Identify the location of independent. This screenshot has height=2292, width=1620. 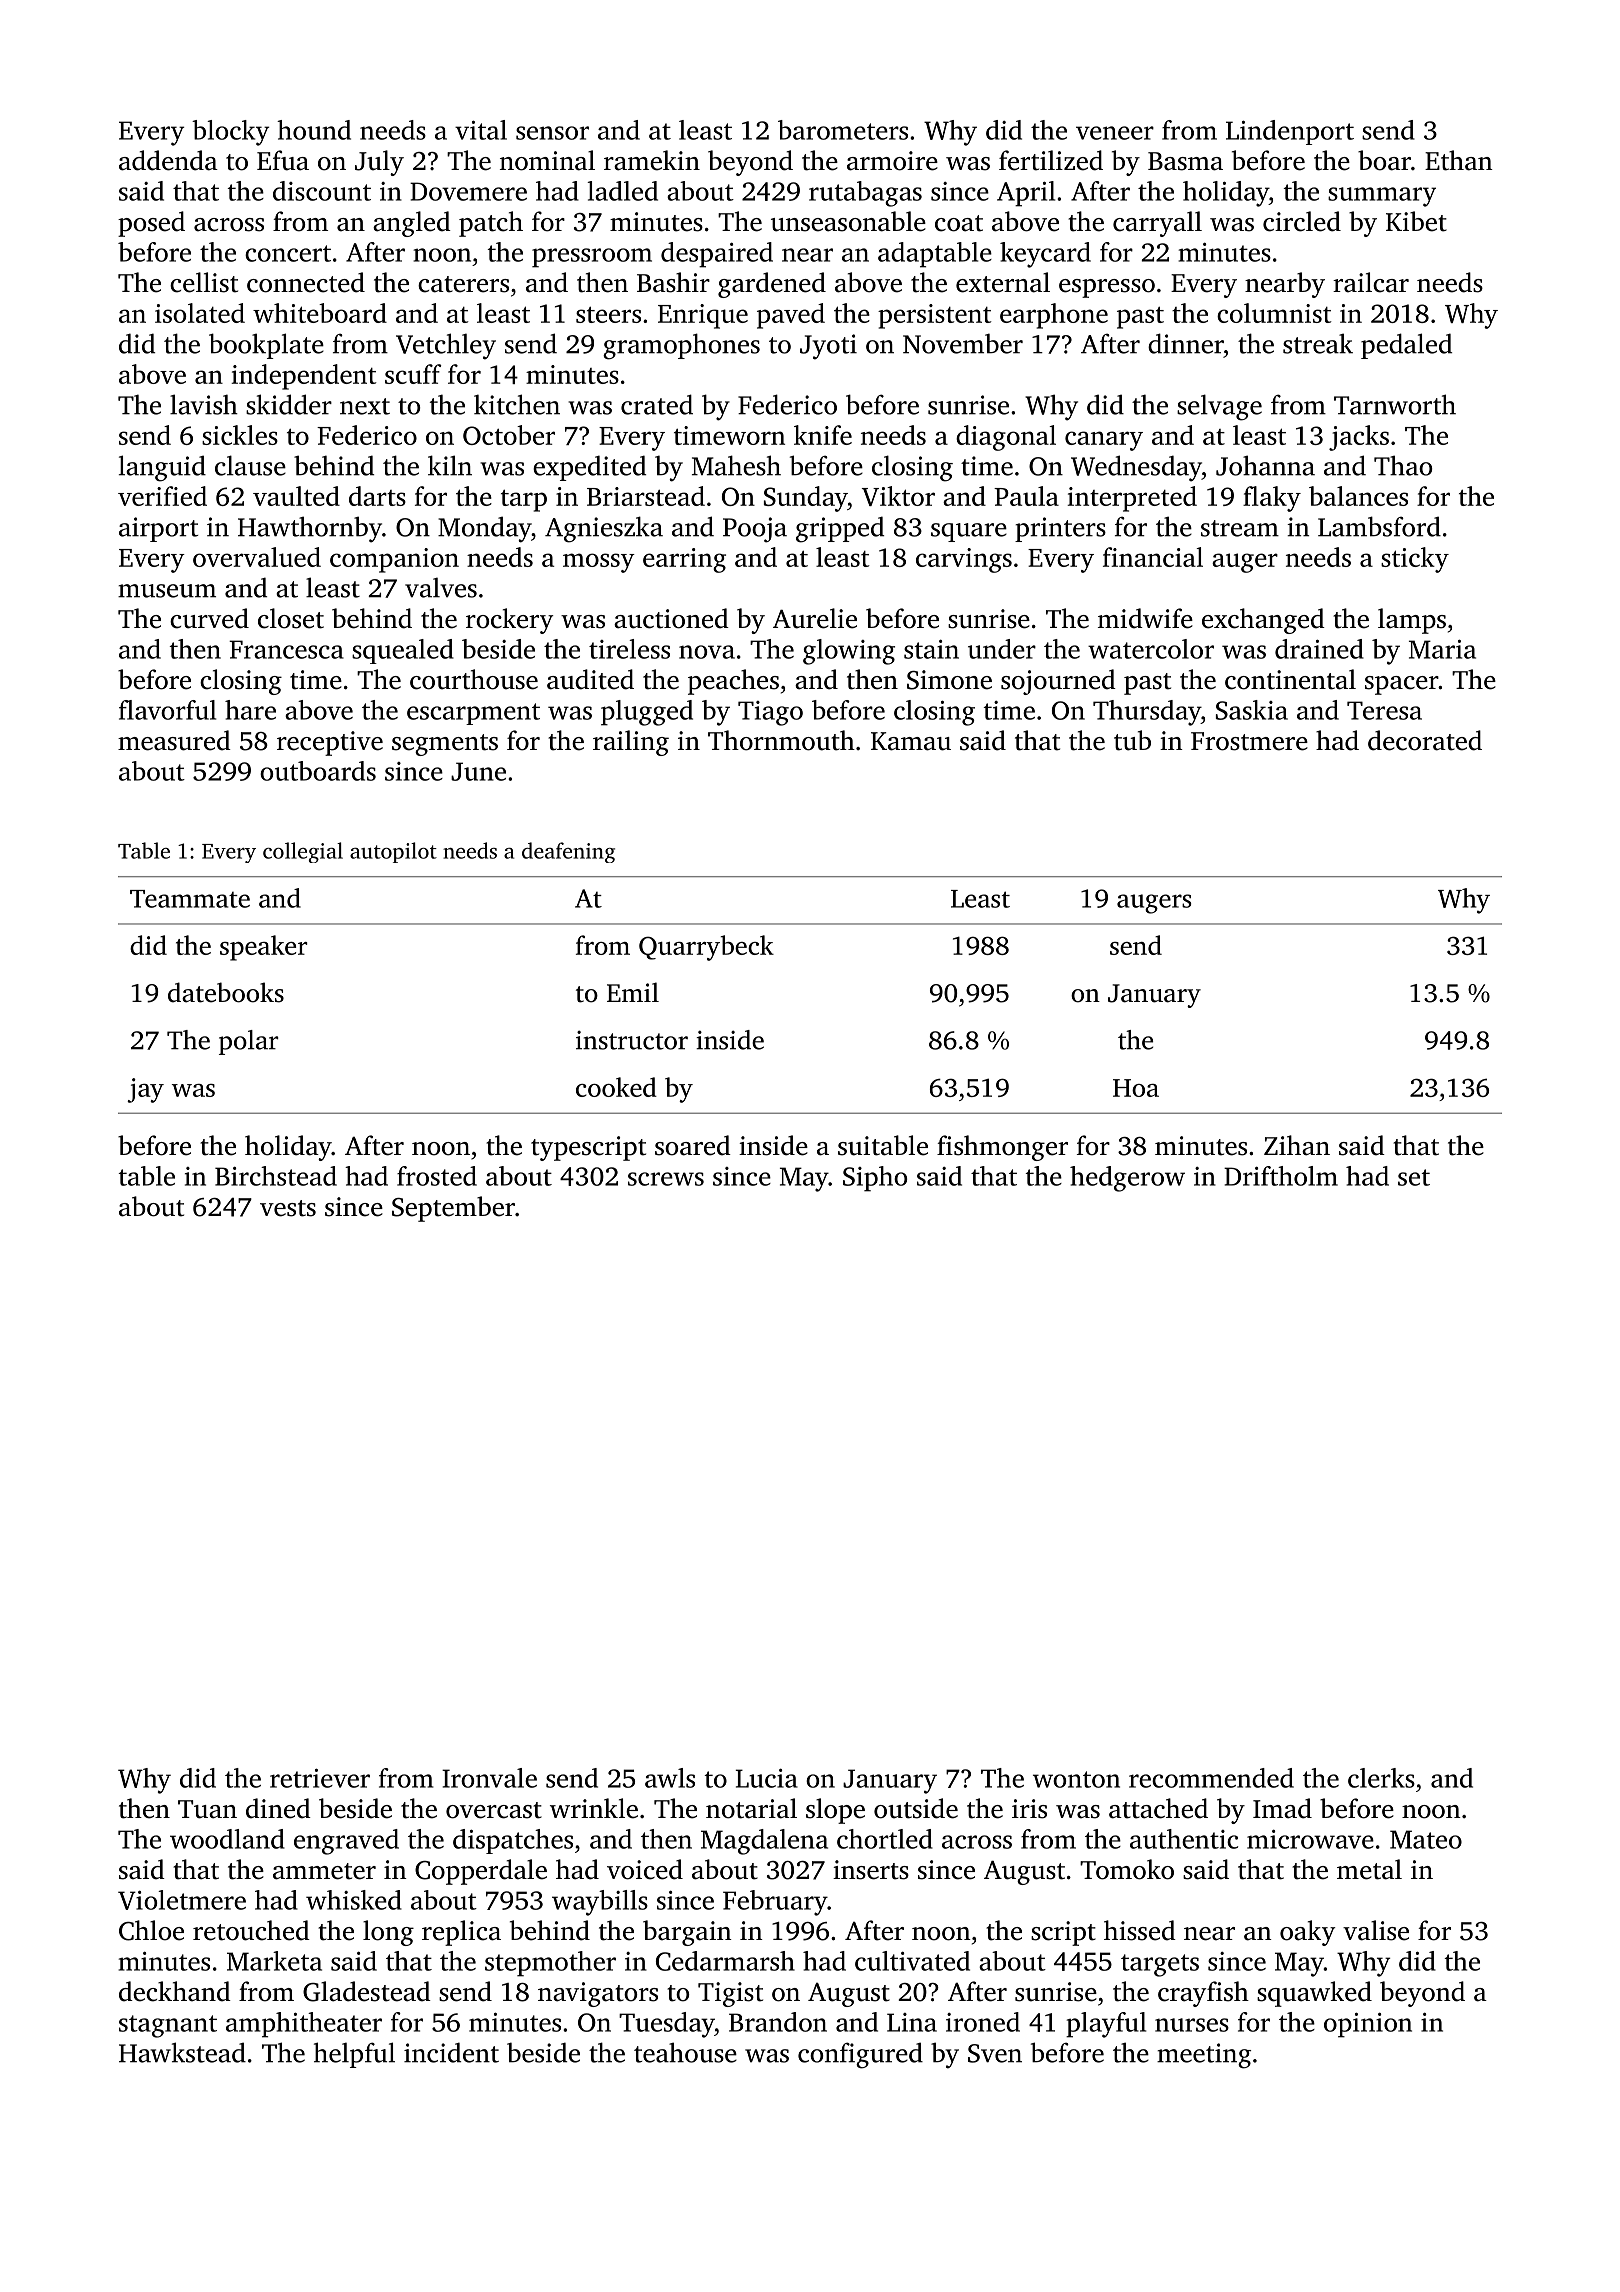
(304, 377).
